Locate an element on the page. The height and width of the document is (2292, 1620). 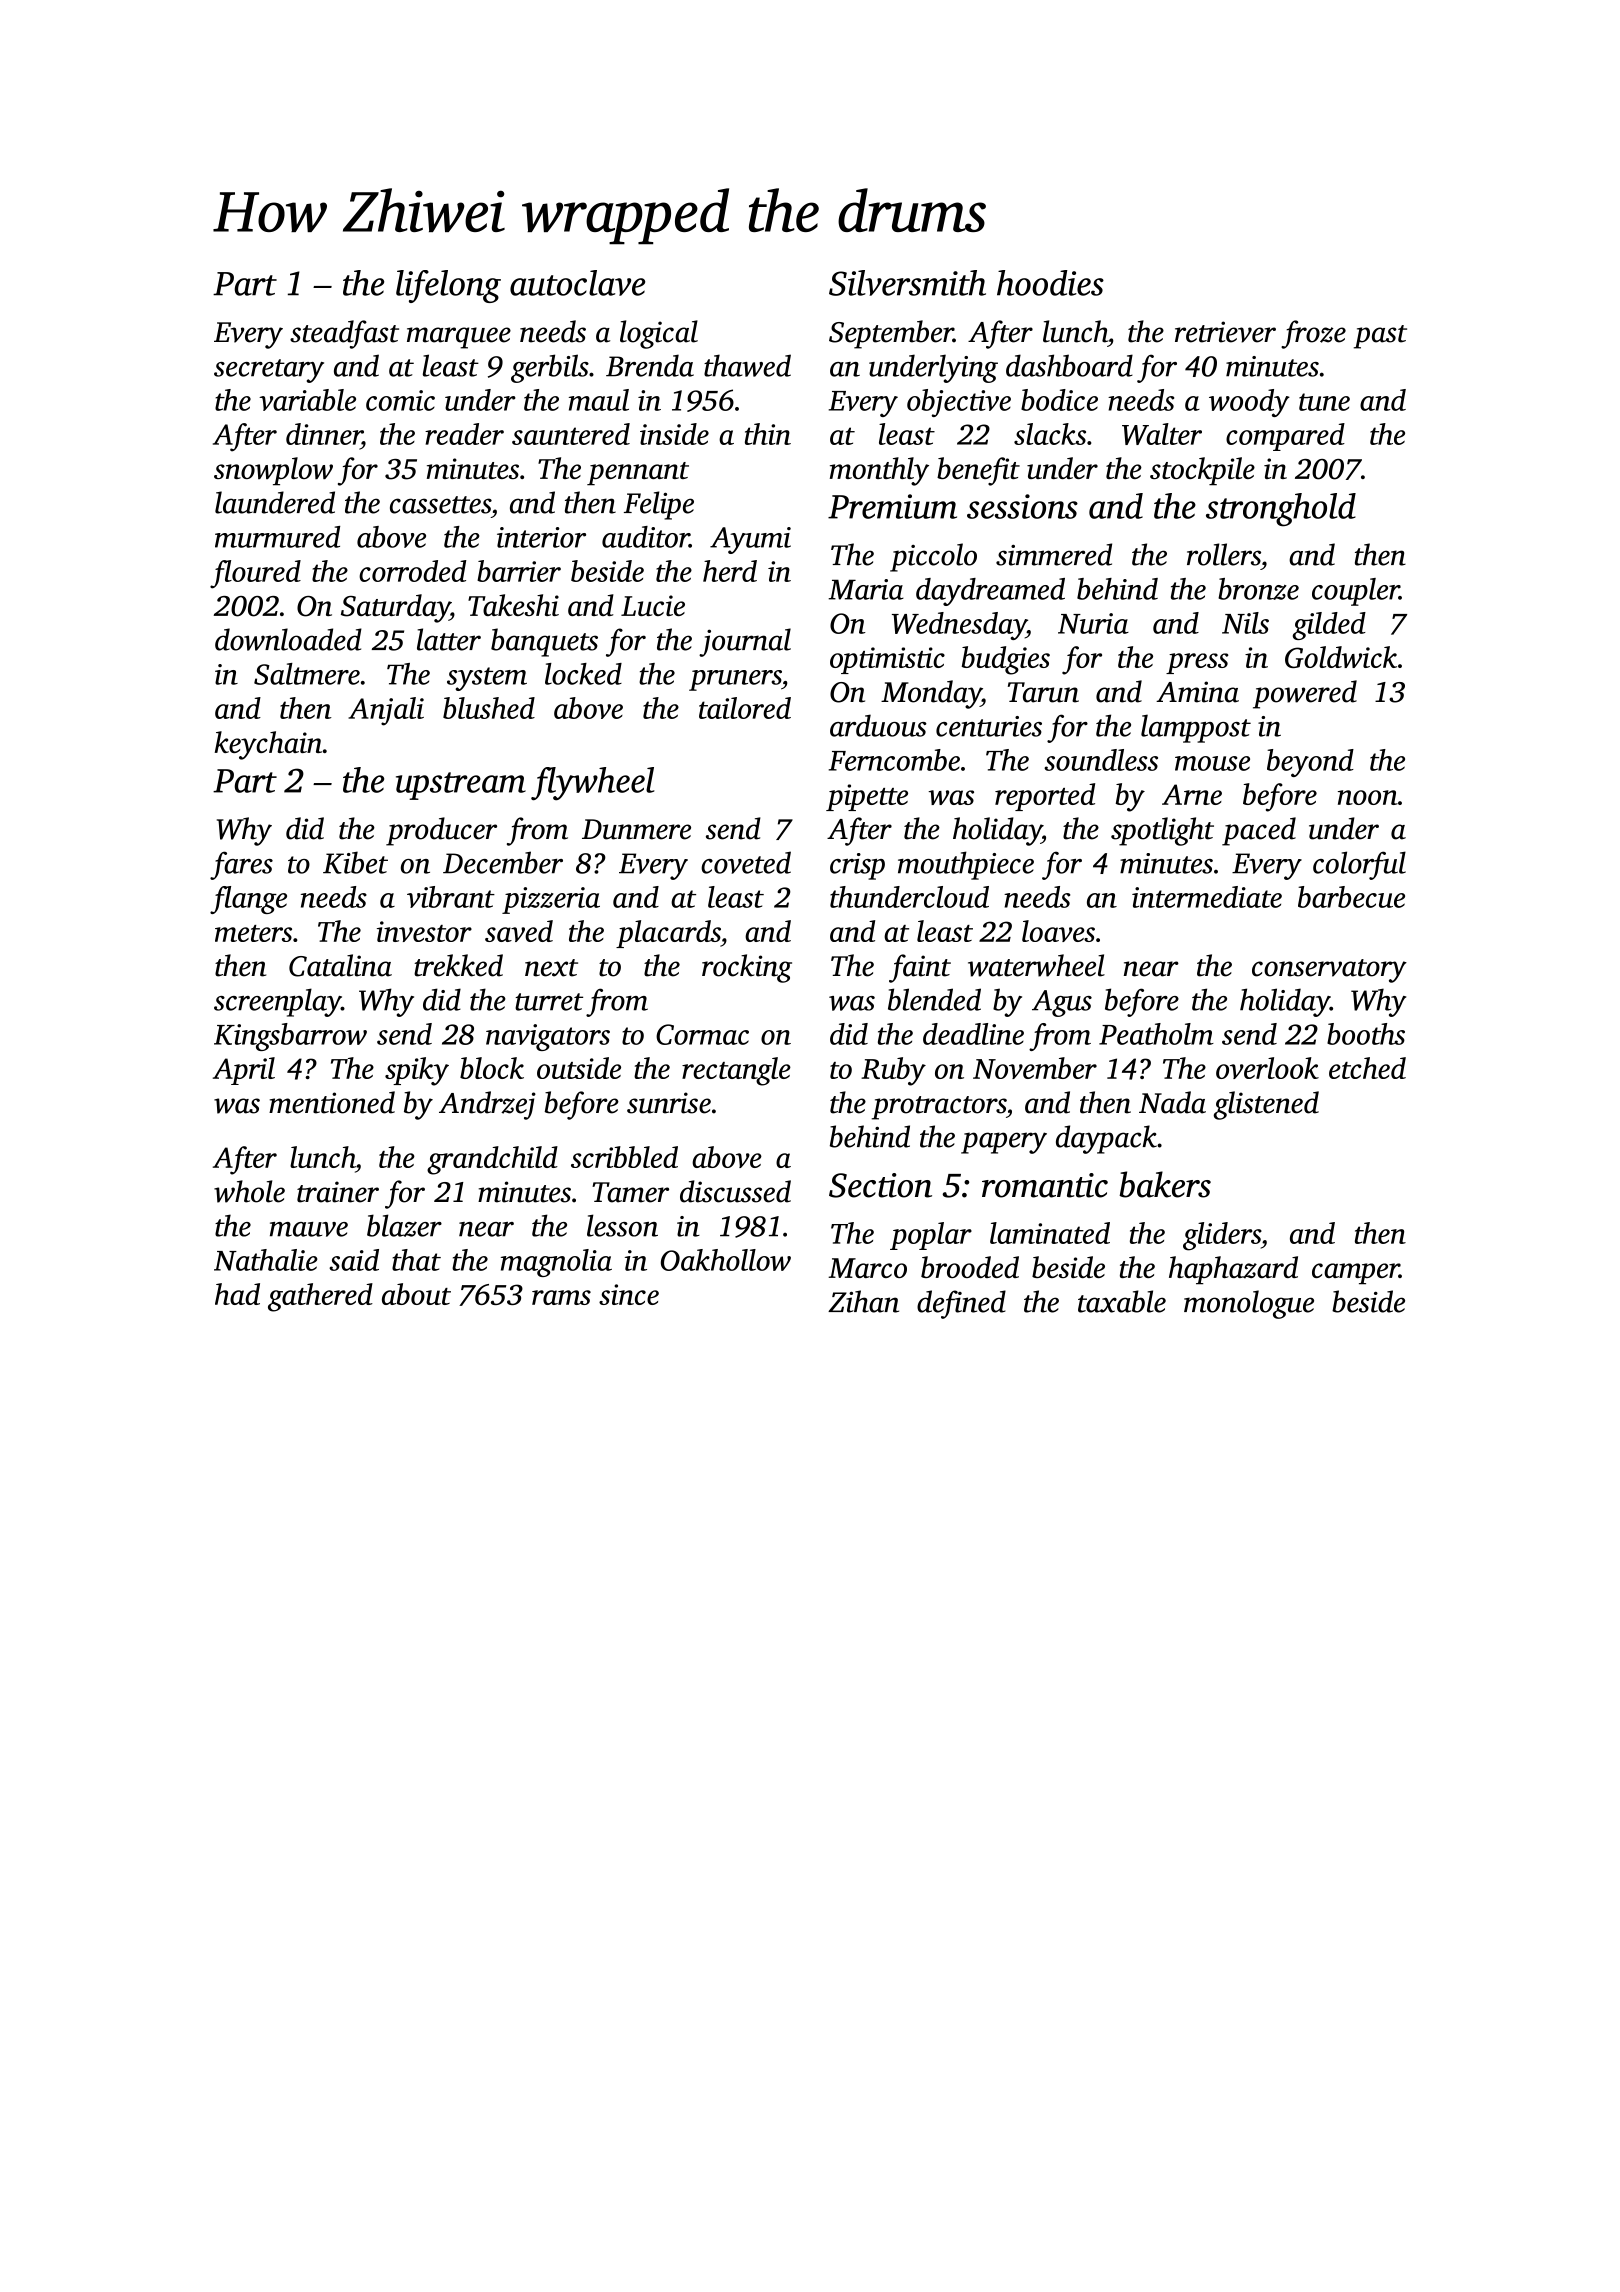
journal is located at coordinates (745, 642).
